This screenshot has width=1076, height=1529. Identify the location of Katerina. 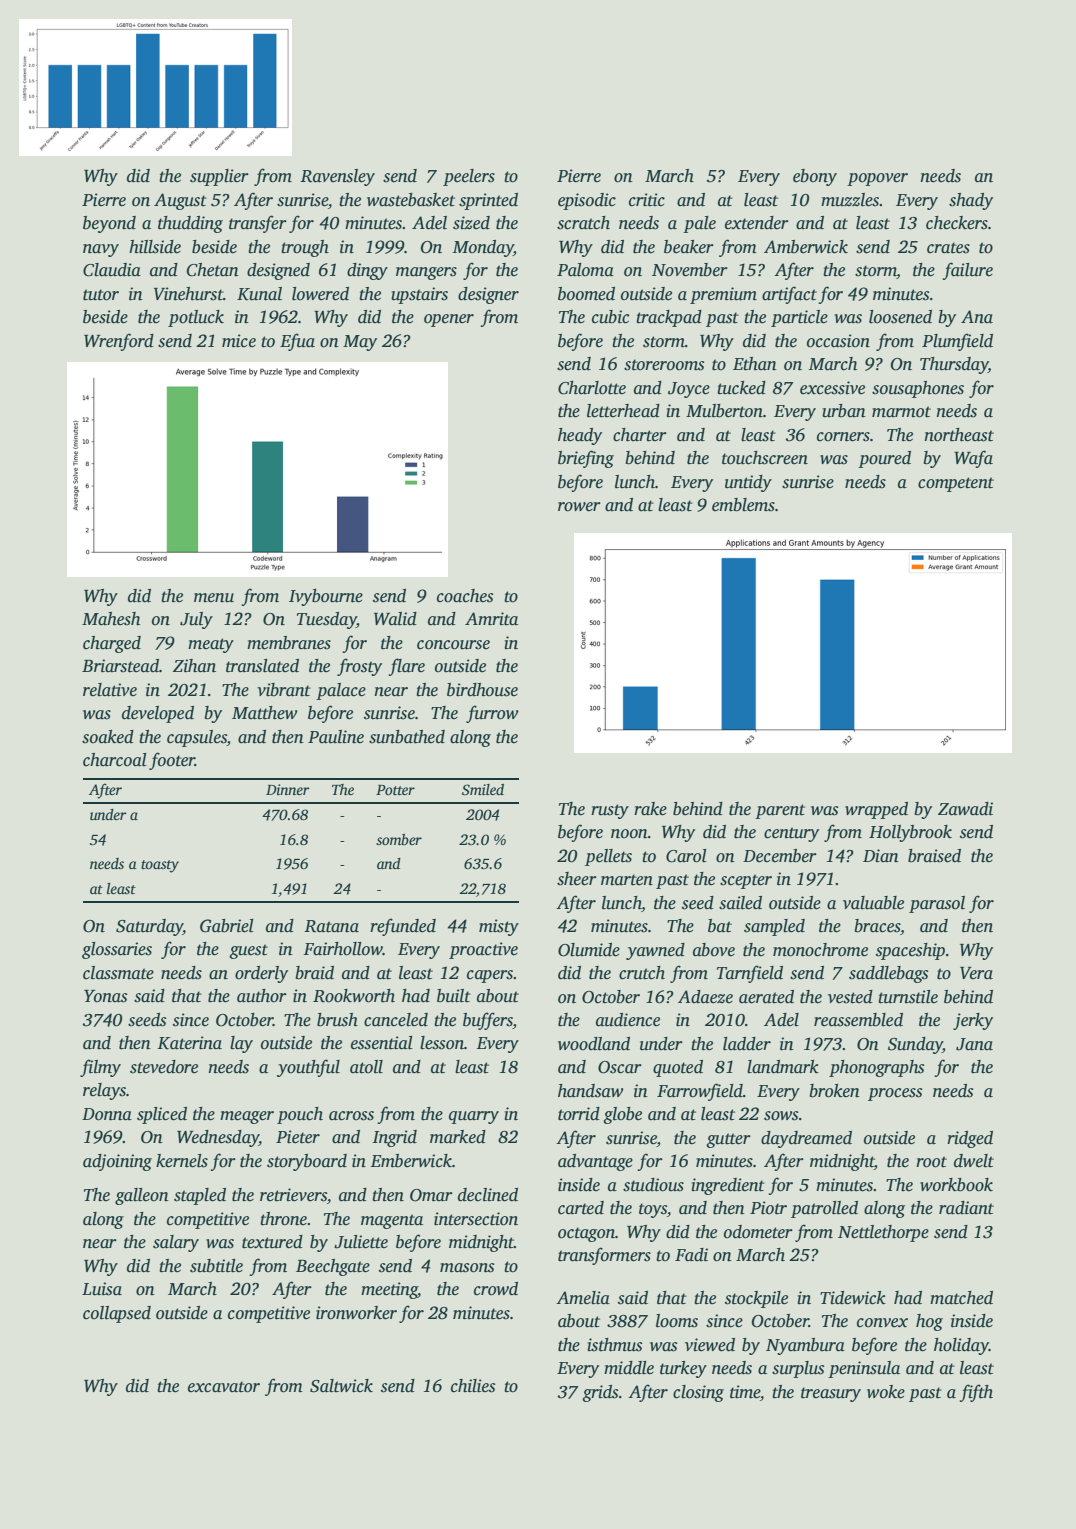
(189, 1043).
